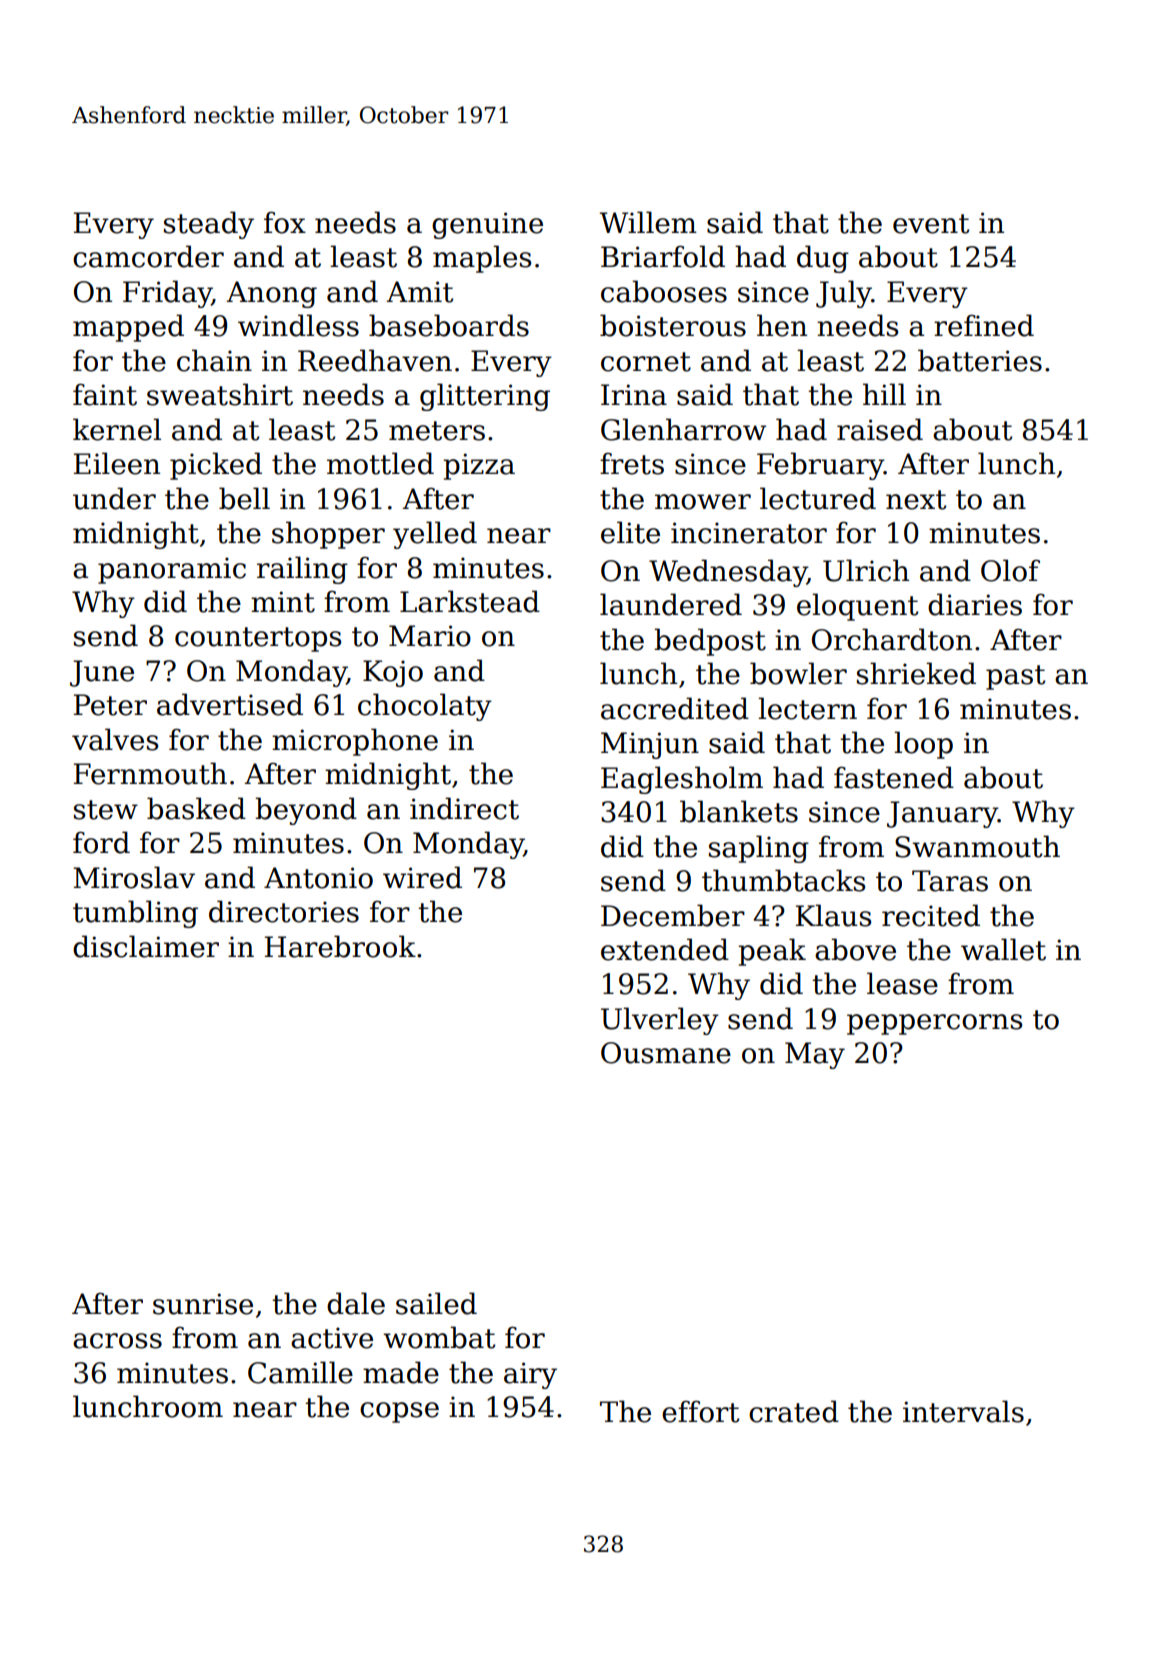 The image size is (1165, 1654). What do you see at coordinates (117, 1341) in the screenshot?
I see `across` at bounding box center [117, 1341].
